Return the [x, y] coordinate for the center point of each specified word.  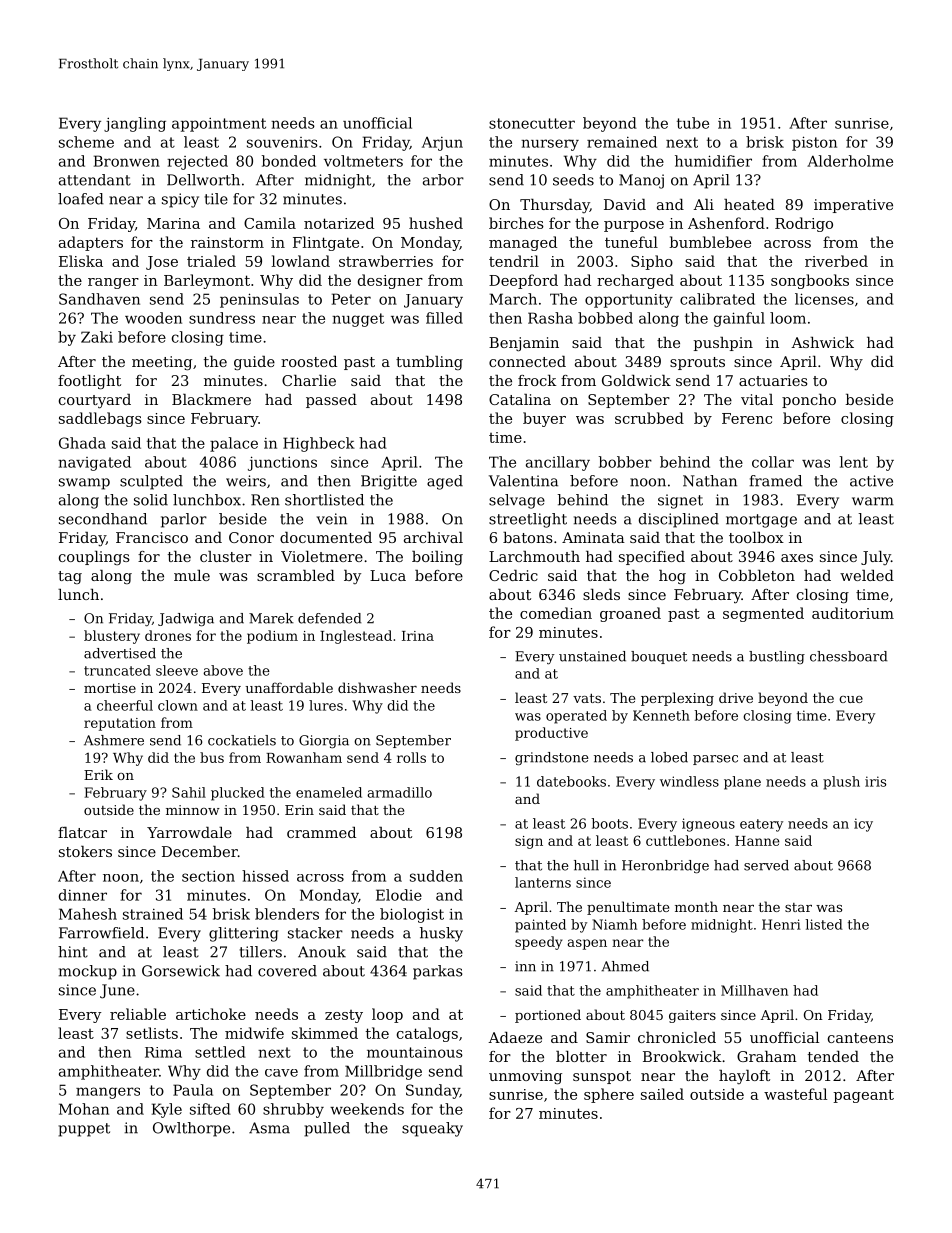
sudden [436, 876]
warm [873, 501]
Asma [269, 1128]
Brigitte [389, 482]
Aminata [593, 537]
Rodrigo [804, 224]
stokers [85, 851]
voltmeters [363, 161]
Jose [162, 263]
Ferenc [747, 418]
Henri [781, 924]
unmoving [525, 1077]
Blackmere [211, 399]
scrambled [296, 575]
